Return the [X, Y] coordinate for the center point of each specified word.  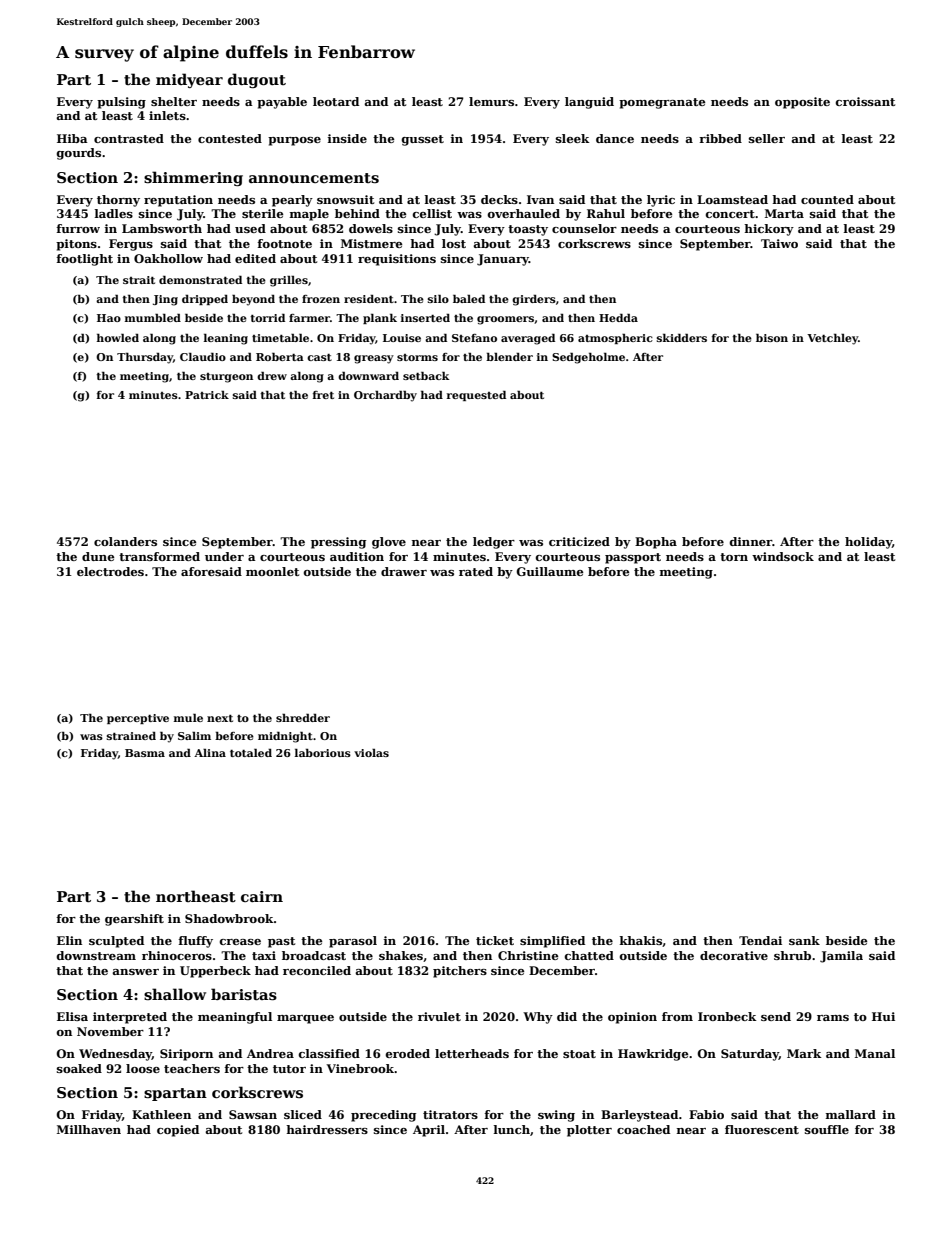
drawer [404, 571]
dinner [751, 541]
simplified [552, 942]
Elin [69, 940]
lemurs [491, 101]
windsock [783, 556]
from [677, 1016]
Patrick [207, 395]
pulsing [121, 103]
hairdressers [327, 1129]
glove [389, 543]
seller [767, 138]
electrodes [110, 571]
